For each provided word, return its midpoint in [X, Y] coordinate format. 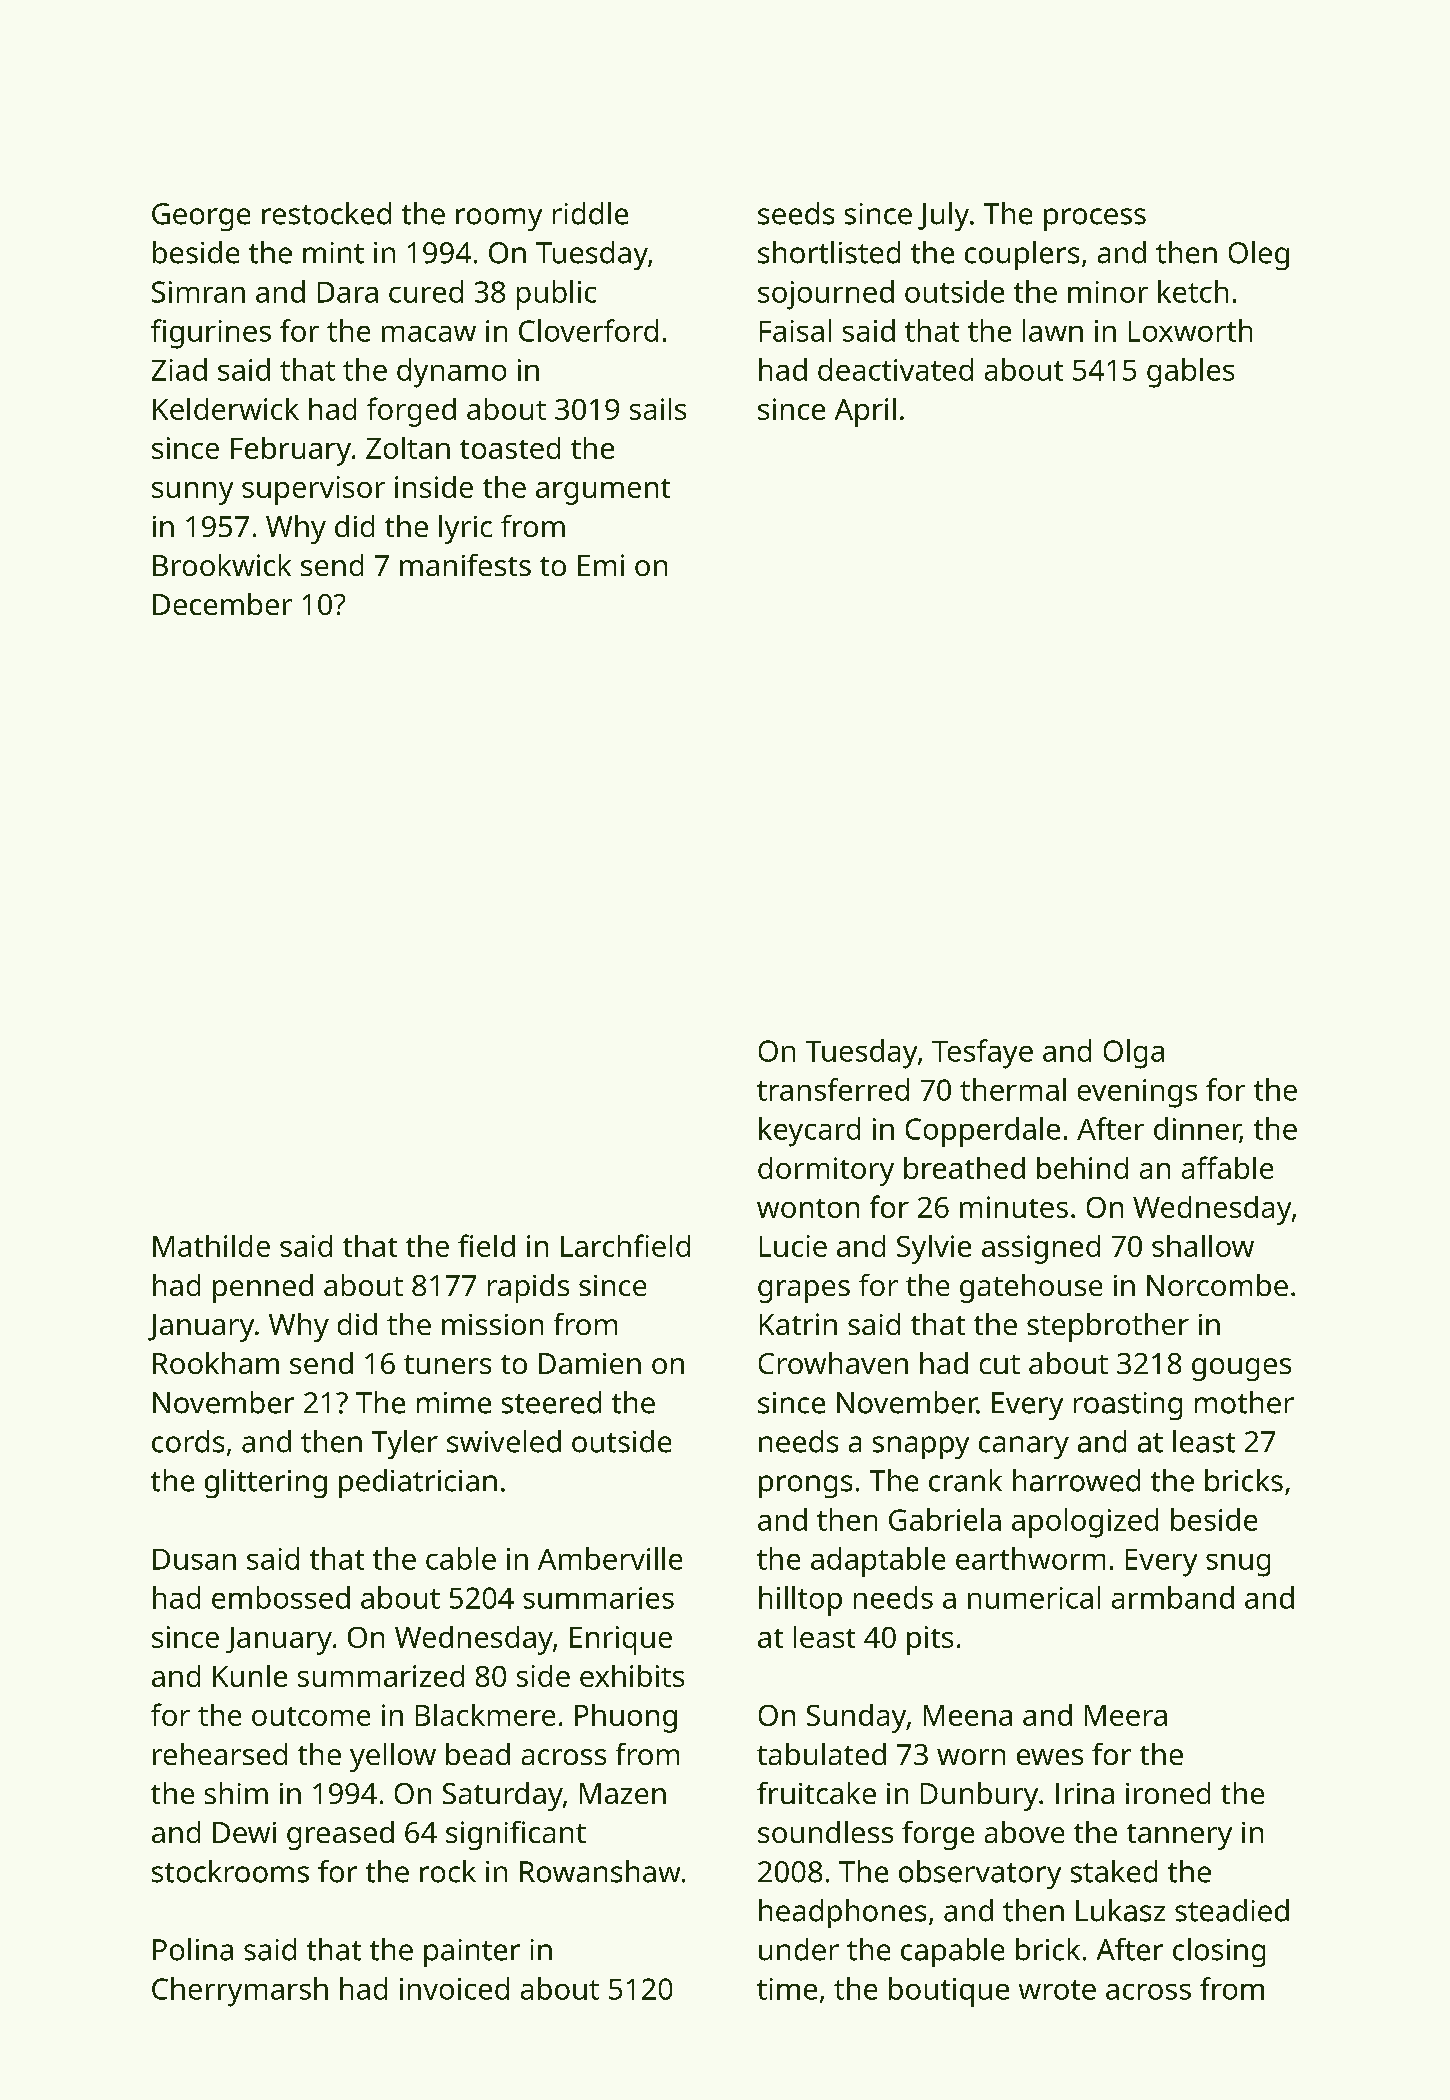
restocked [326, 213]
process [1095, 219]
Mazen [623, 1793]
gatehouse [1031, 1288]
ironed [1168, 1793]
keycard [809, 1132]
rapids [528, 1288]
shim [236, 1793]
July [943, 216]
